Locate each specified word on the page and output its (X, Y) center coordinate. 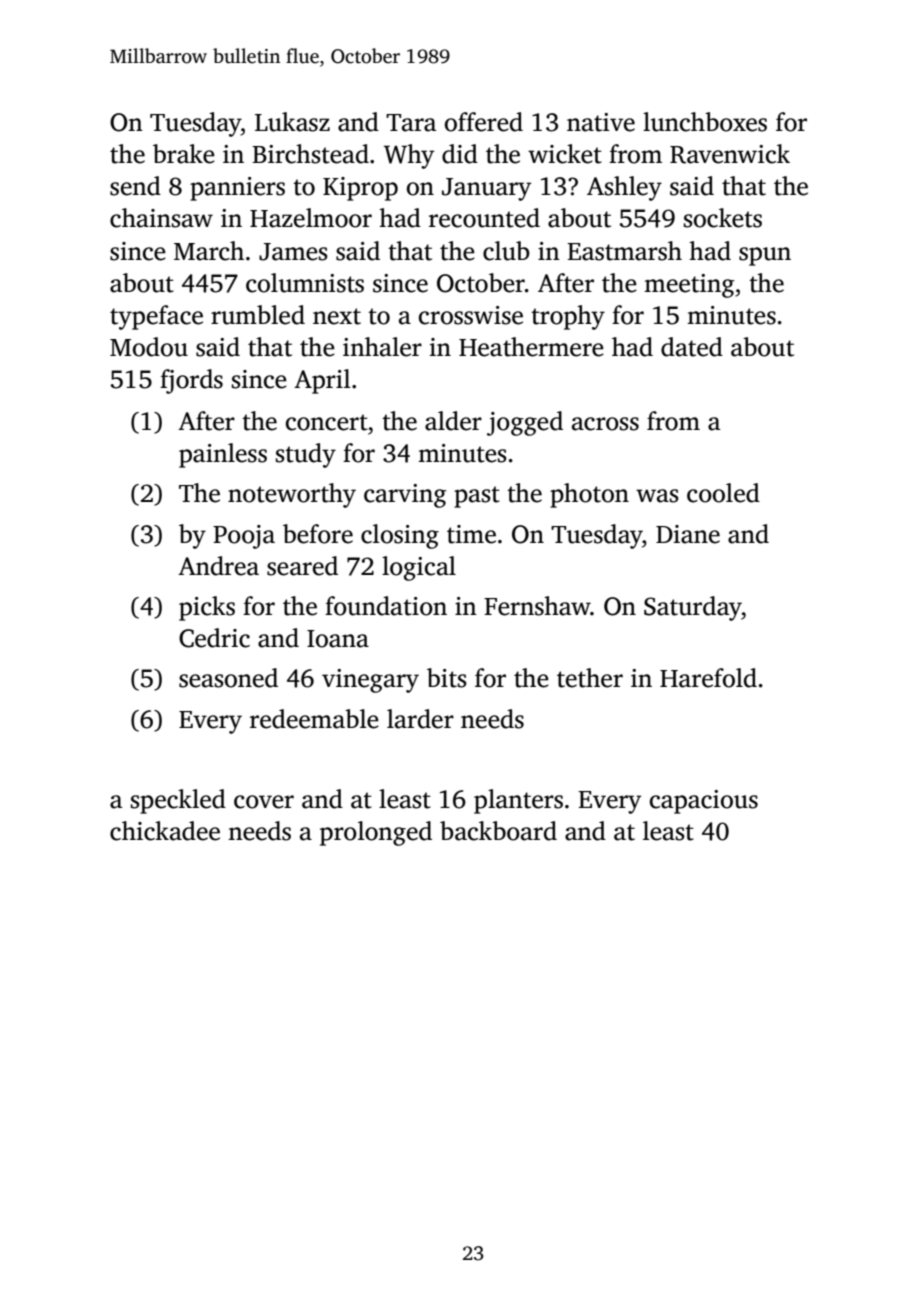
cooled (723, 493)
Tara (411, 123)
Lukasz (292, 122)
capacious (704, 802)
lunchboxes (705, 122)
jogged (525, 423)
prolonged (376, 833)
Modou (149, 347)
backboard (498, 831)
